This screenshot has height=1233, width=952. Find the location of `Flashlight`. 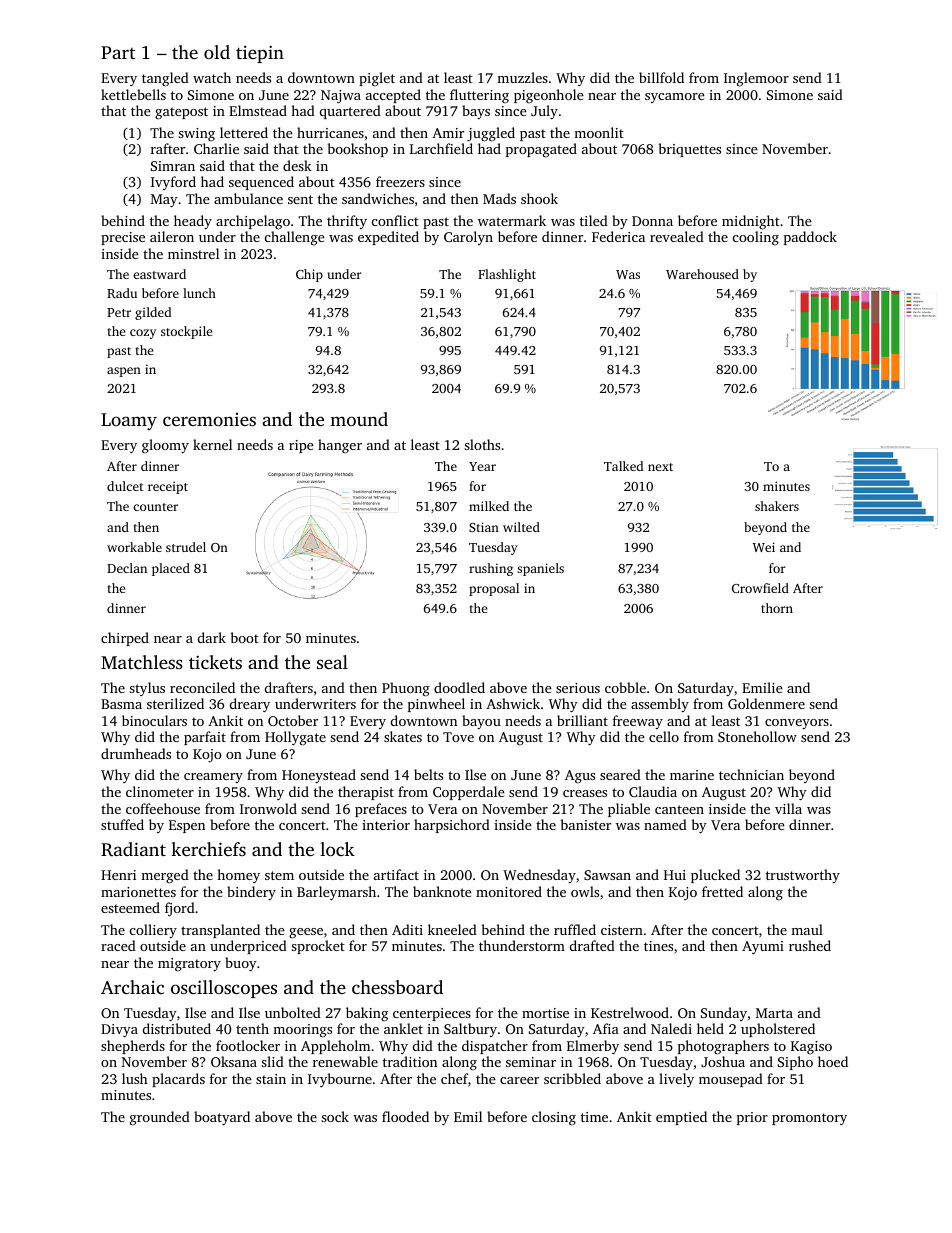

Flashlight is located at coordinates (507, 275).
